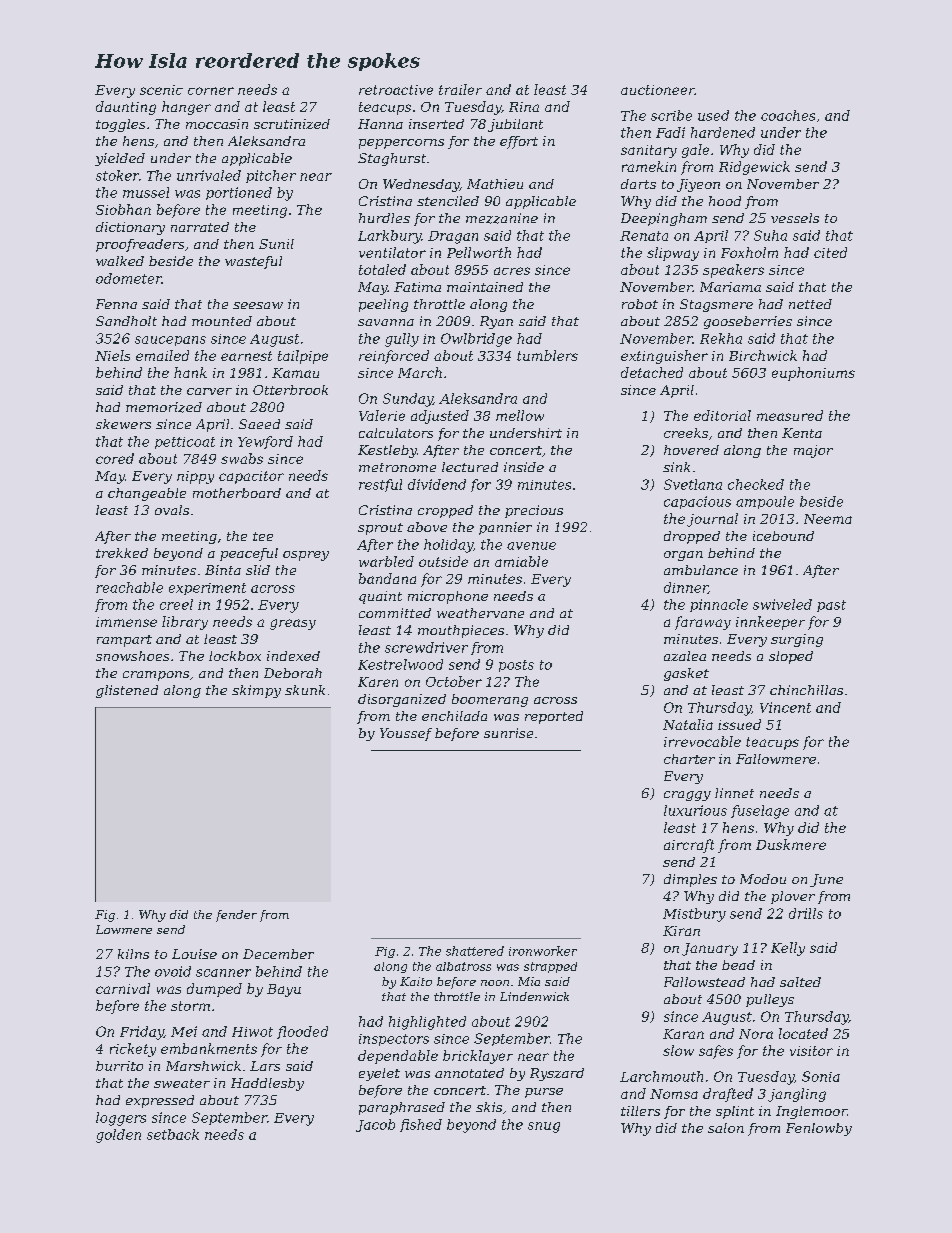  I want to click on fender, so click(236, 916).
